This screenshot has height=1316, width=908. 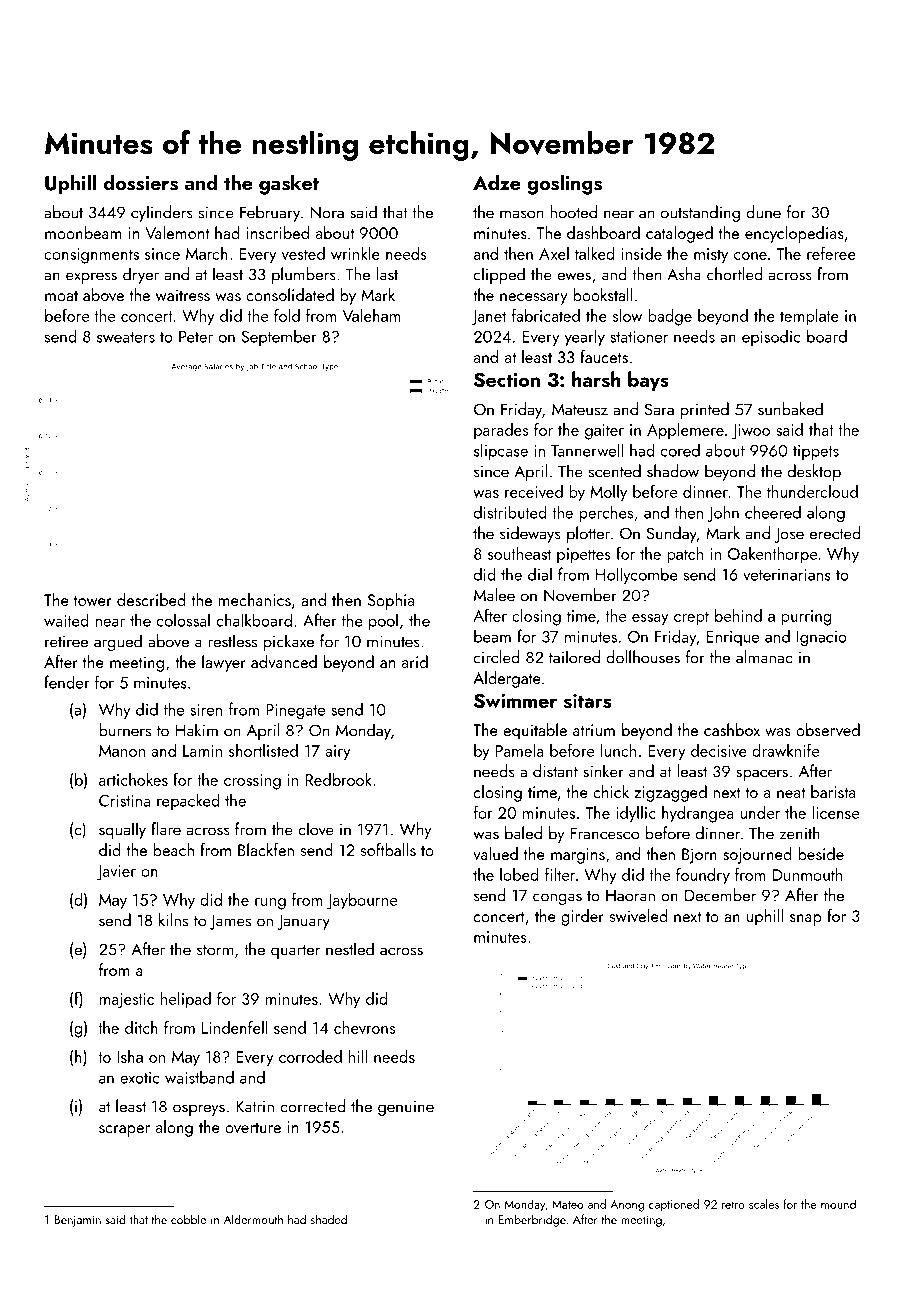 I want to click on cored, so click(x=680, y=450).
